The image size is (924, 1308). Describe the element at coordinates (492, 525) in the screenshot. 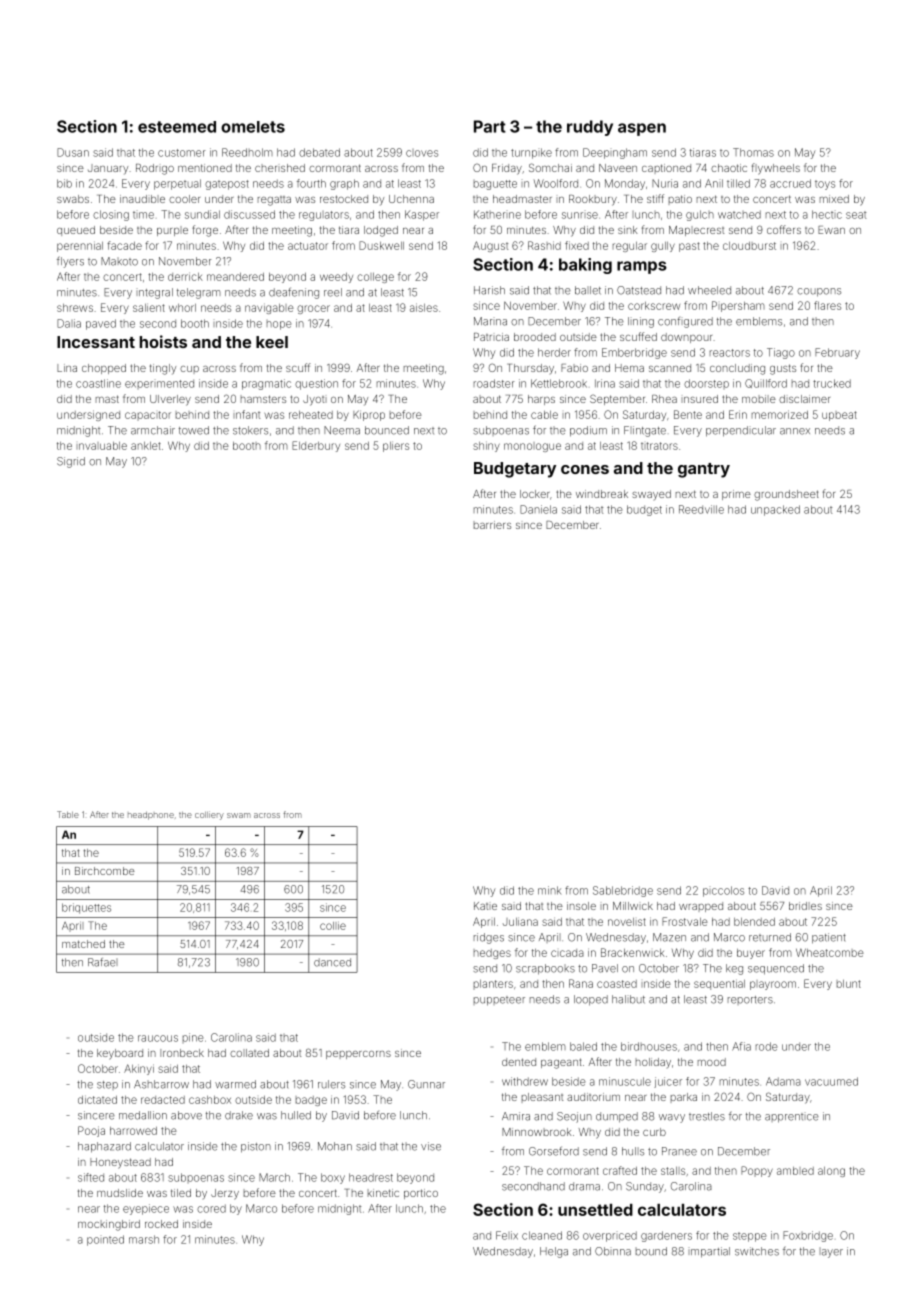

I see `barriers` at that location.
